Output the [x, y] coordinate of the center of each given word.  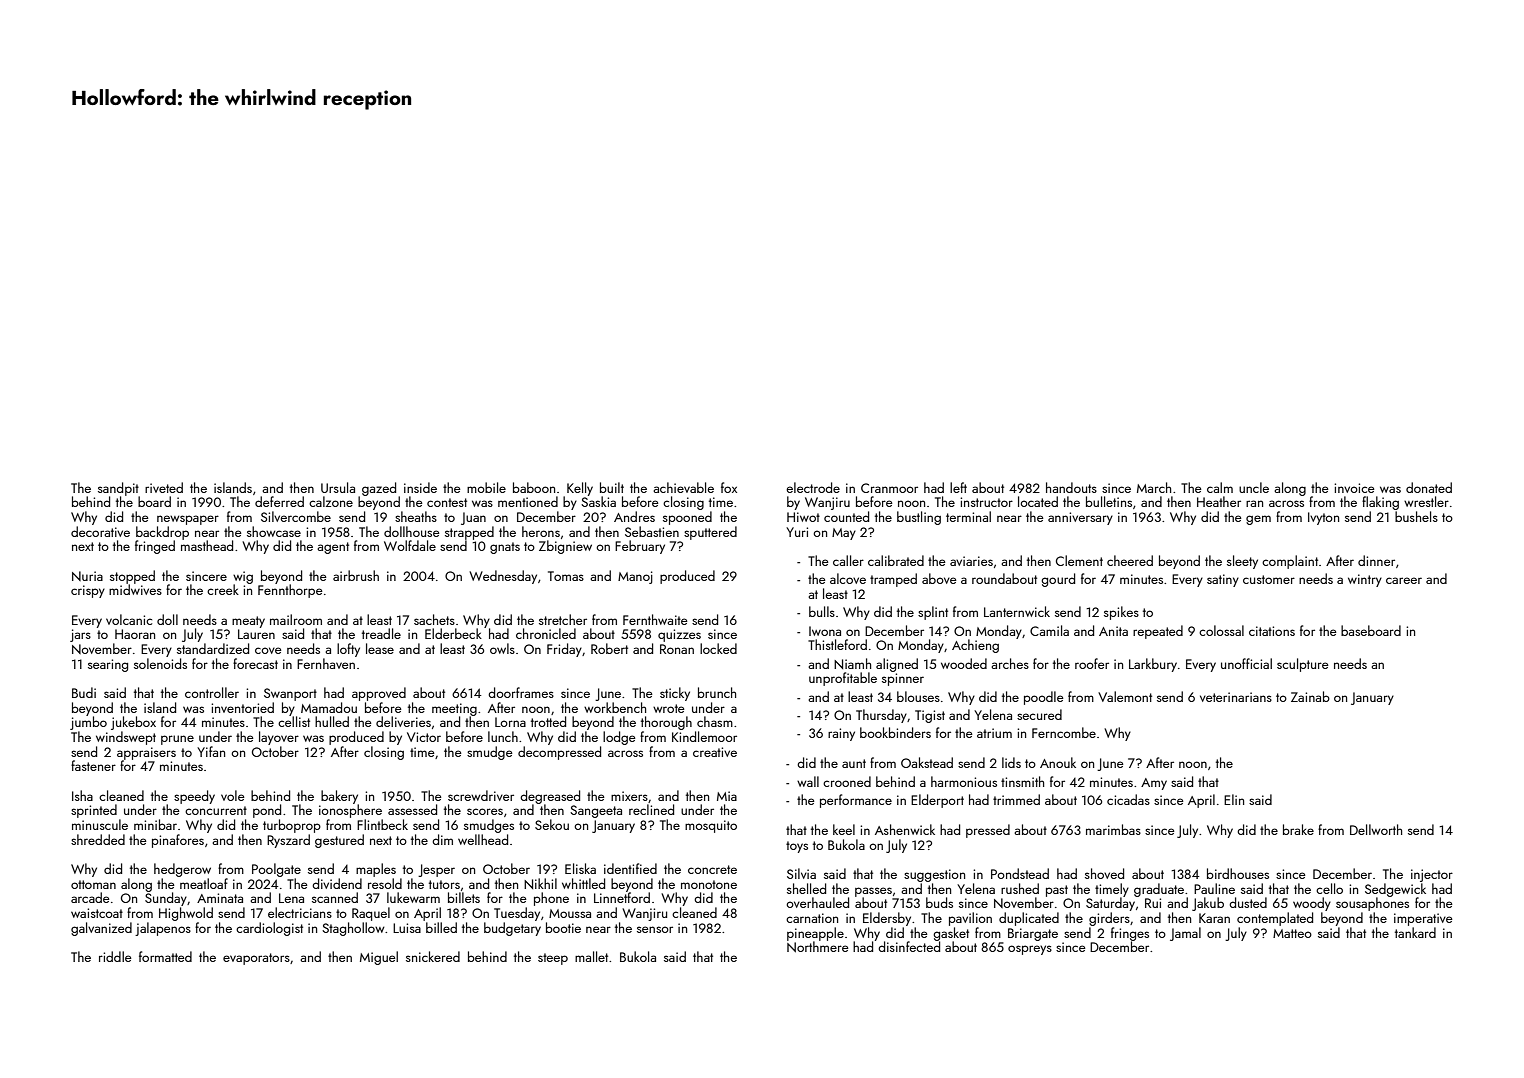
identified [630, 868]
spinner [903, 679]
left [958, 487]
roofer [1092, 663]
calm [1220, 487]
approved [379, 694]
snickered [433, 956]
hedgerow [182, 870]
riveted [164, 487]
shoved [1104, 873]
